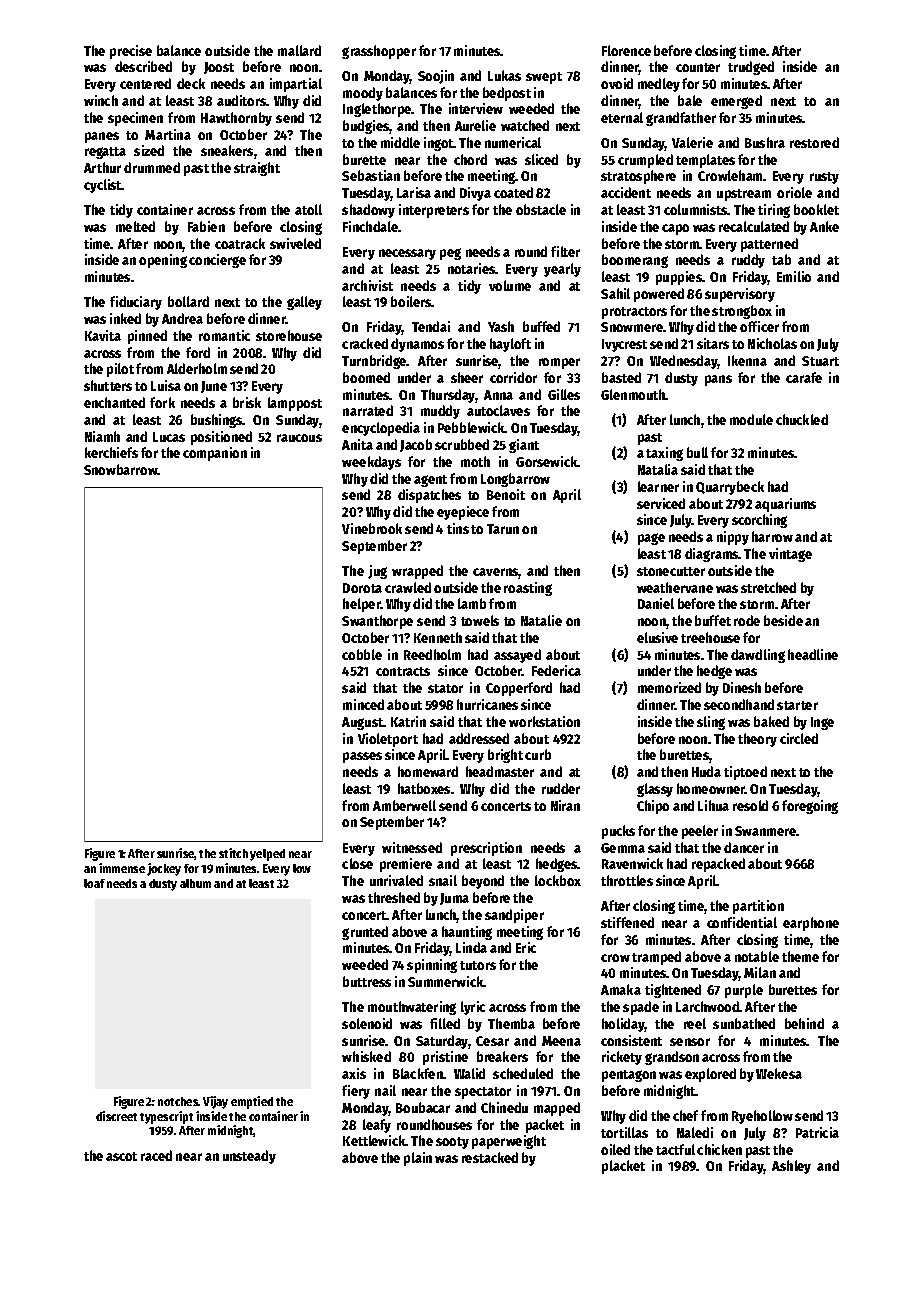 Image resolution: width=924 pixels, height=1308 pixels. I want to click on yelped, so click(267, 855).
